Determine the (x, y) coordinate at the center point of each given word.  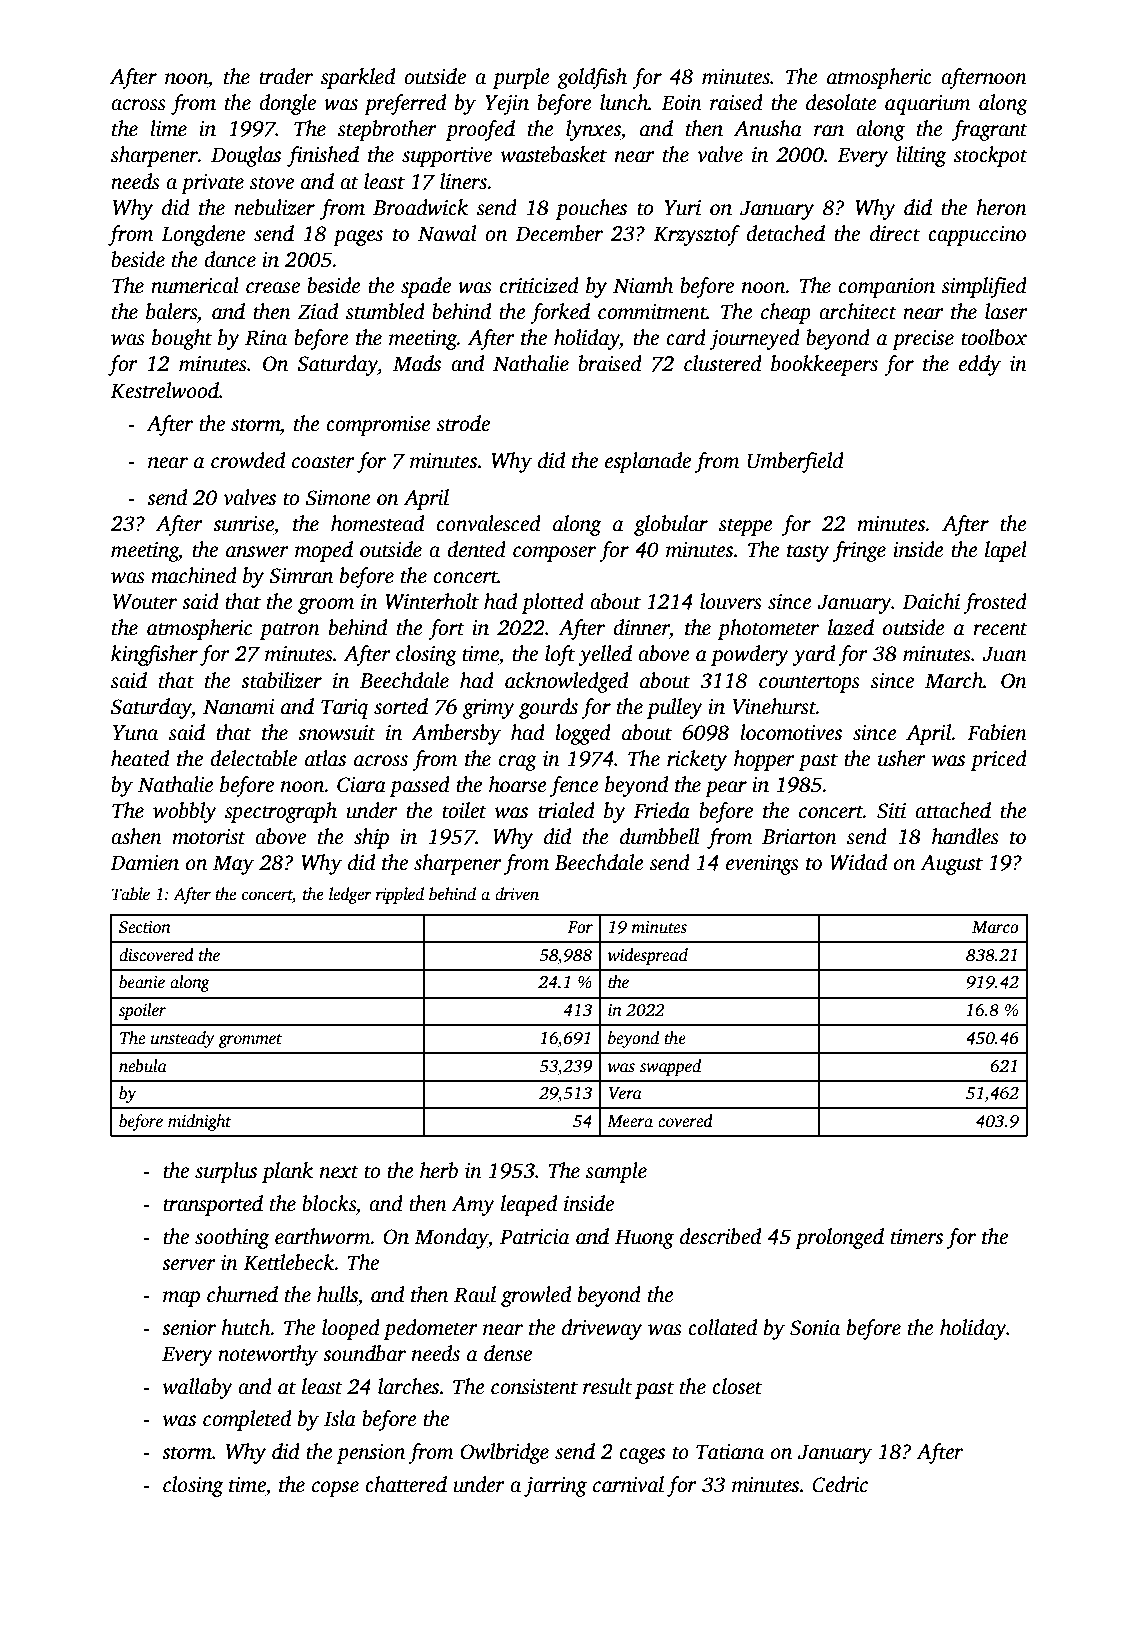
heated (140, 758)
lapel (1006, 551)
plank (287, 1172)
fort (446, 629)
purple (521, 78)
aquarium (928, 105)
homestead (377, 523)
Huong (644, 1239)
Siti (891, 811)
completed (247, 1420)
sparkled (358, 78)
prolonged (839, 1238)
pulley (675, 708)
